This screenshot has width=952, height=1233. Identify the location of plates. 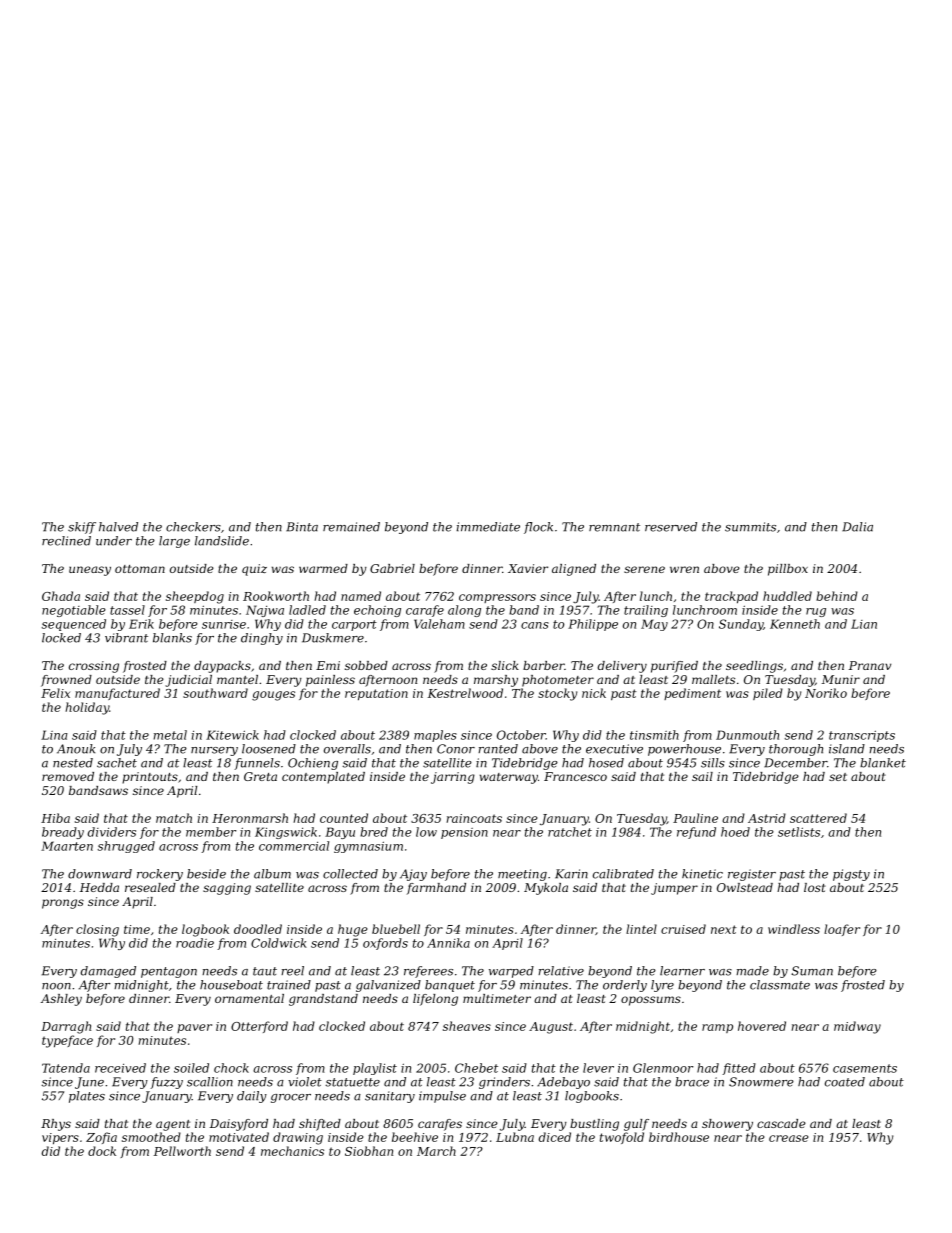
(87, 1097).
